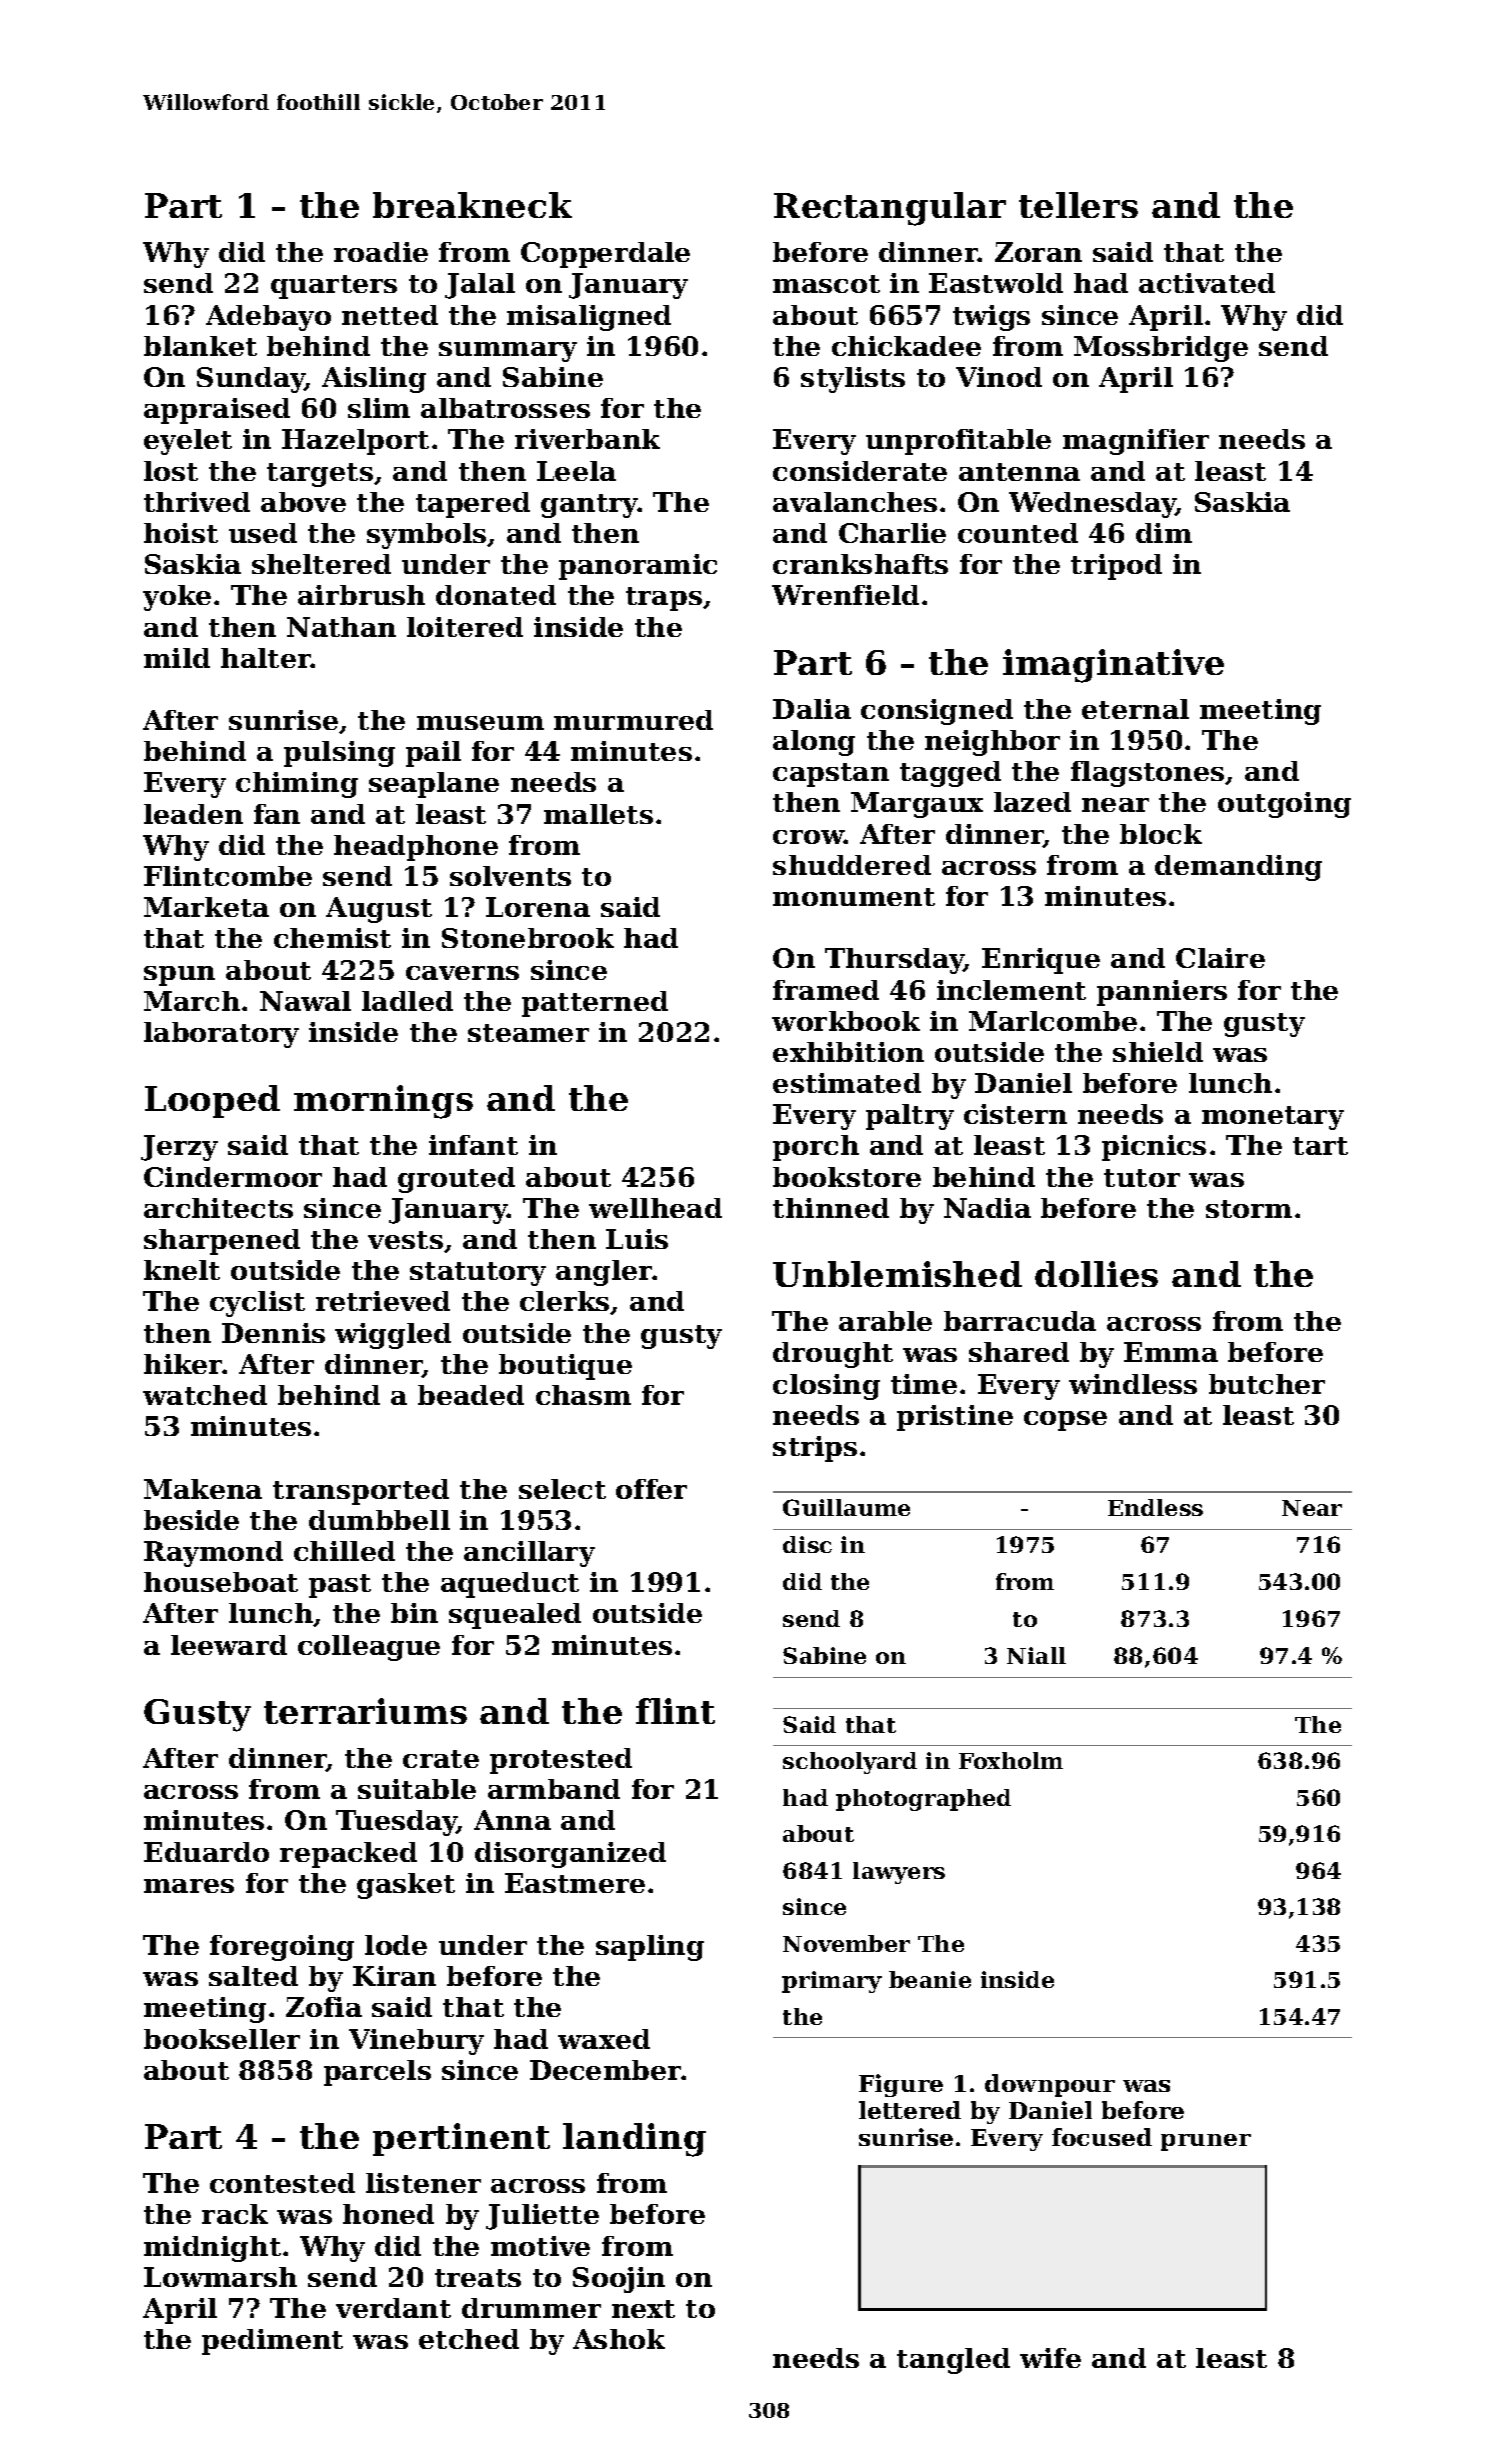 This screenshot has height=2464, width=1496. What do you see at coordinates (1158, 1052) in the screenshot?
I see `shield` at bounding box center [1158, 1052].
